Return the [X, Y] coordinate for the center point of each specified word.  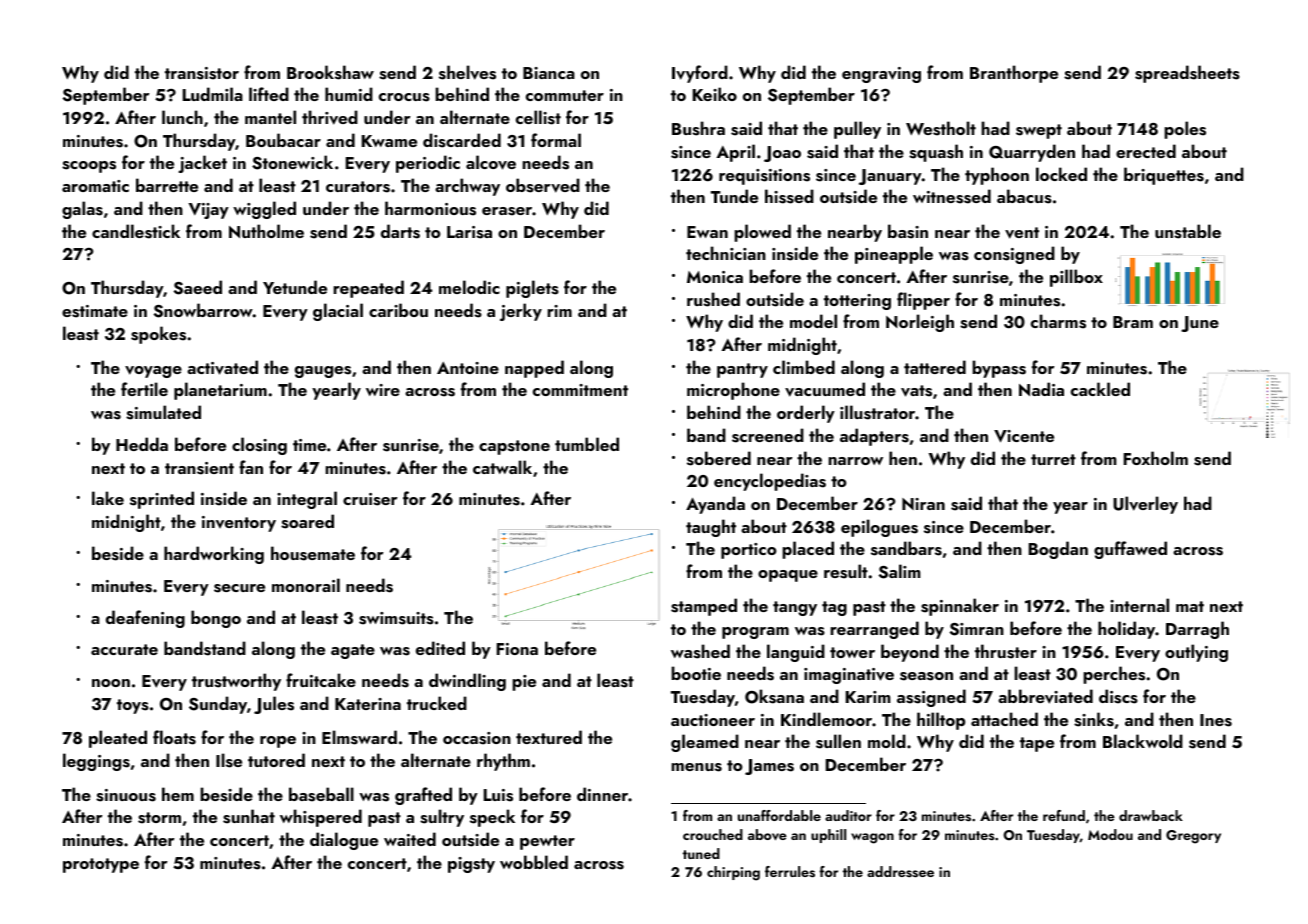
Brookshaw [330, 72]
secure [239, 588]
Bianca [549, 73]
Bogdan [1058, 550]
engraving [881, 75]
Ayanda [715, 505]
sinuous [126, 795]
